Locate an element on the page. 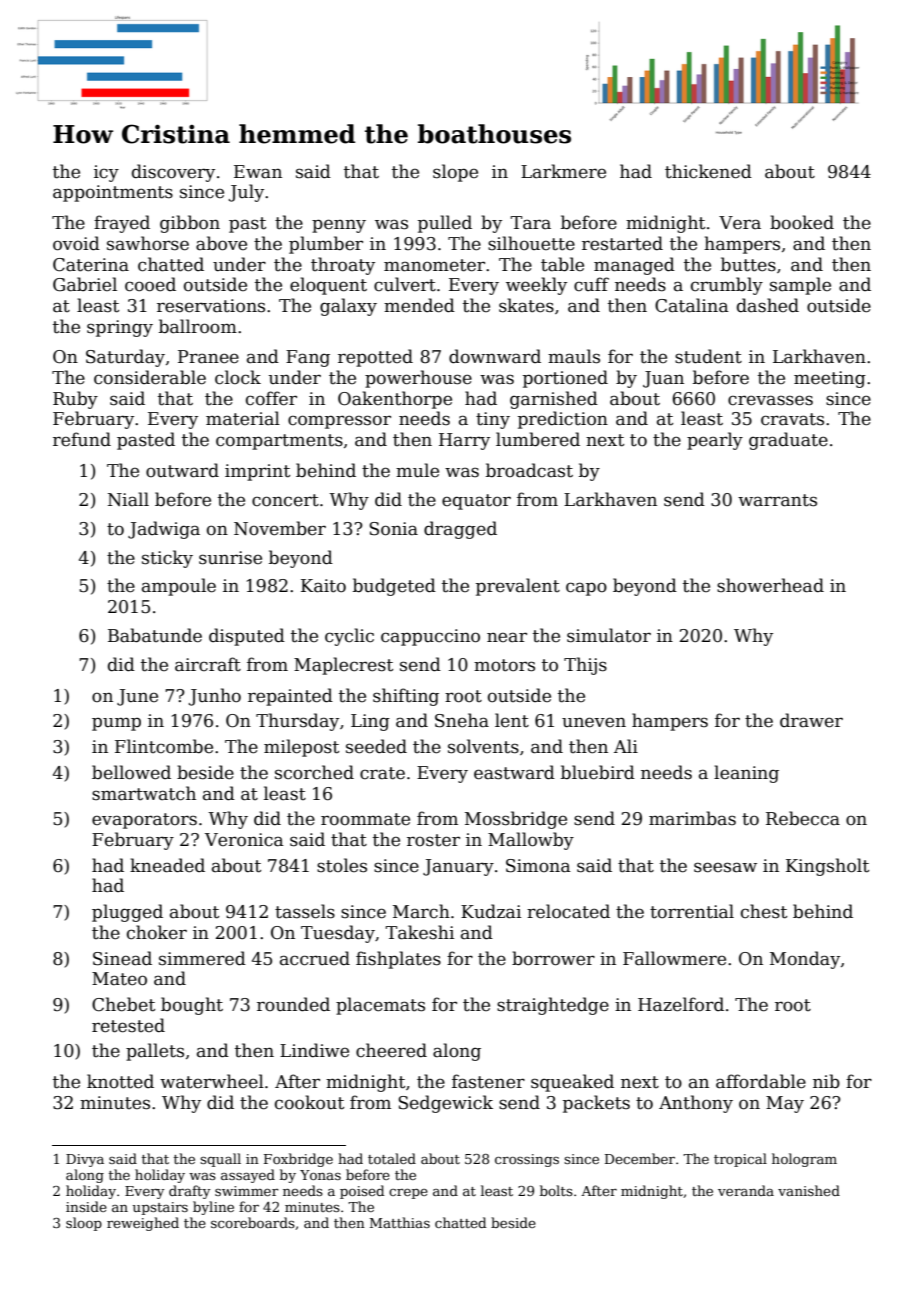 This document has height=1308, width=924. equator is located at coordinates (476, 502).
